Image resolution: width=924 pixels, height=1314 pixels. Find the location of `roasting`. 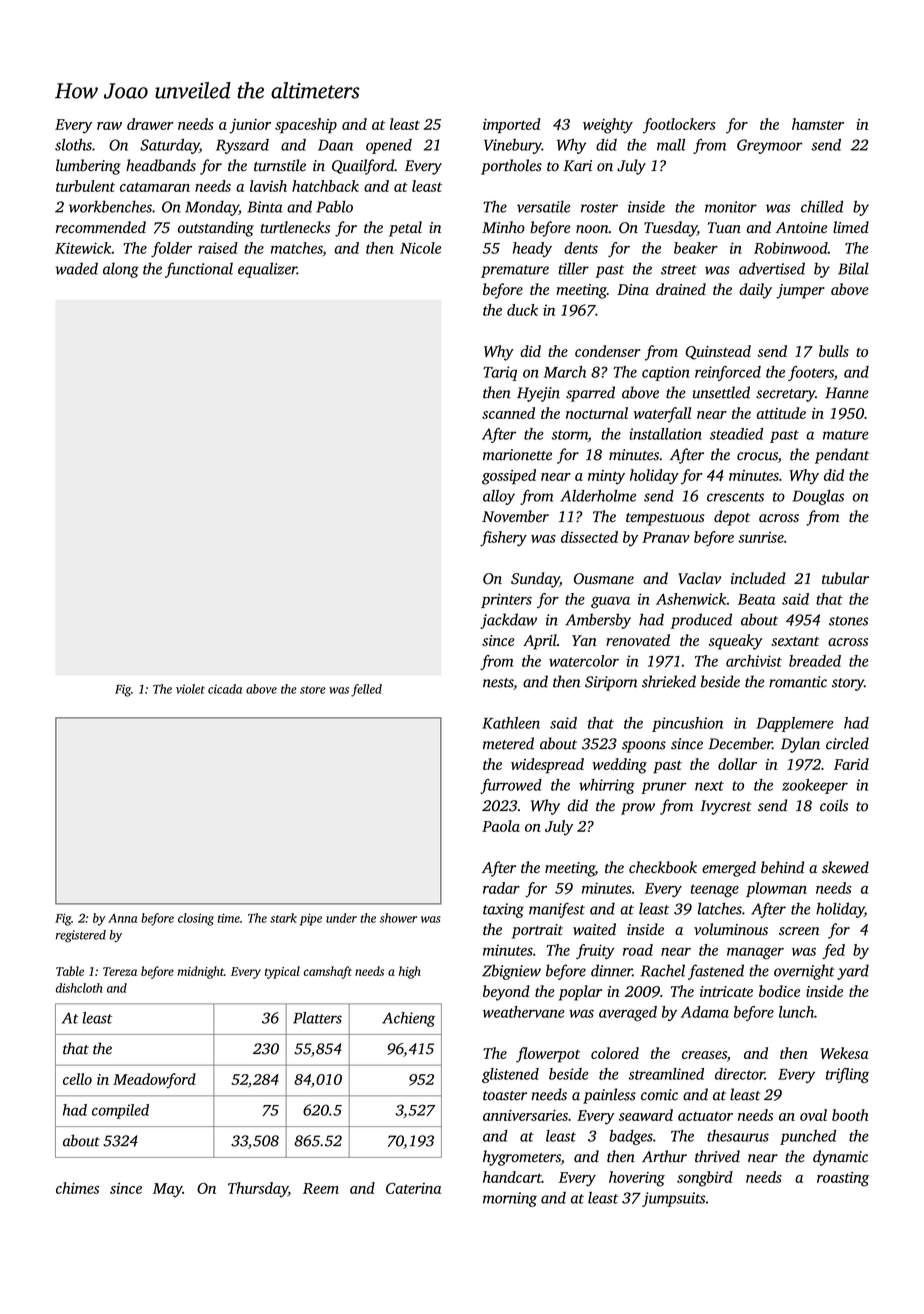

roasting is located at coordinates (843, 1179).
